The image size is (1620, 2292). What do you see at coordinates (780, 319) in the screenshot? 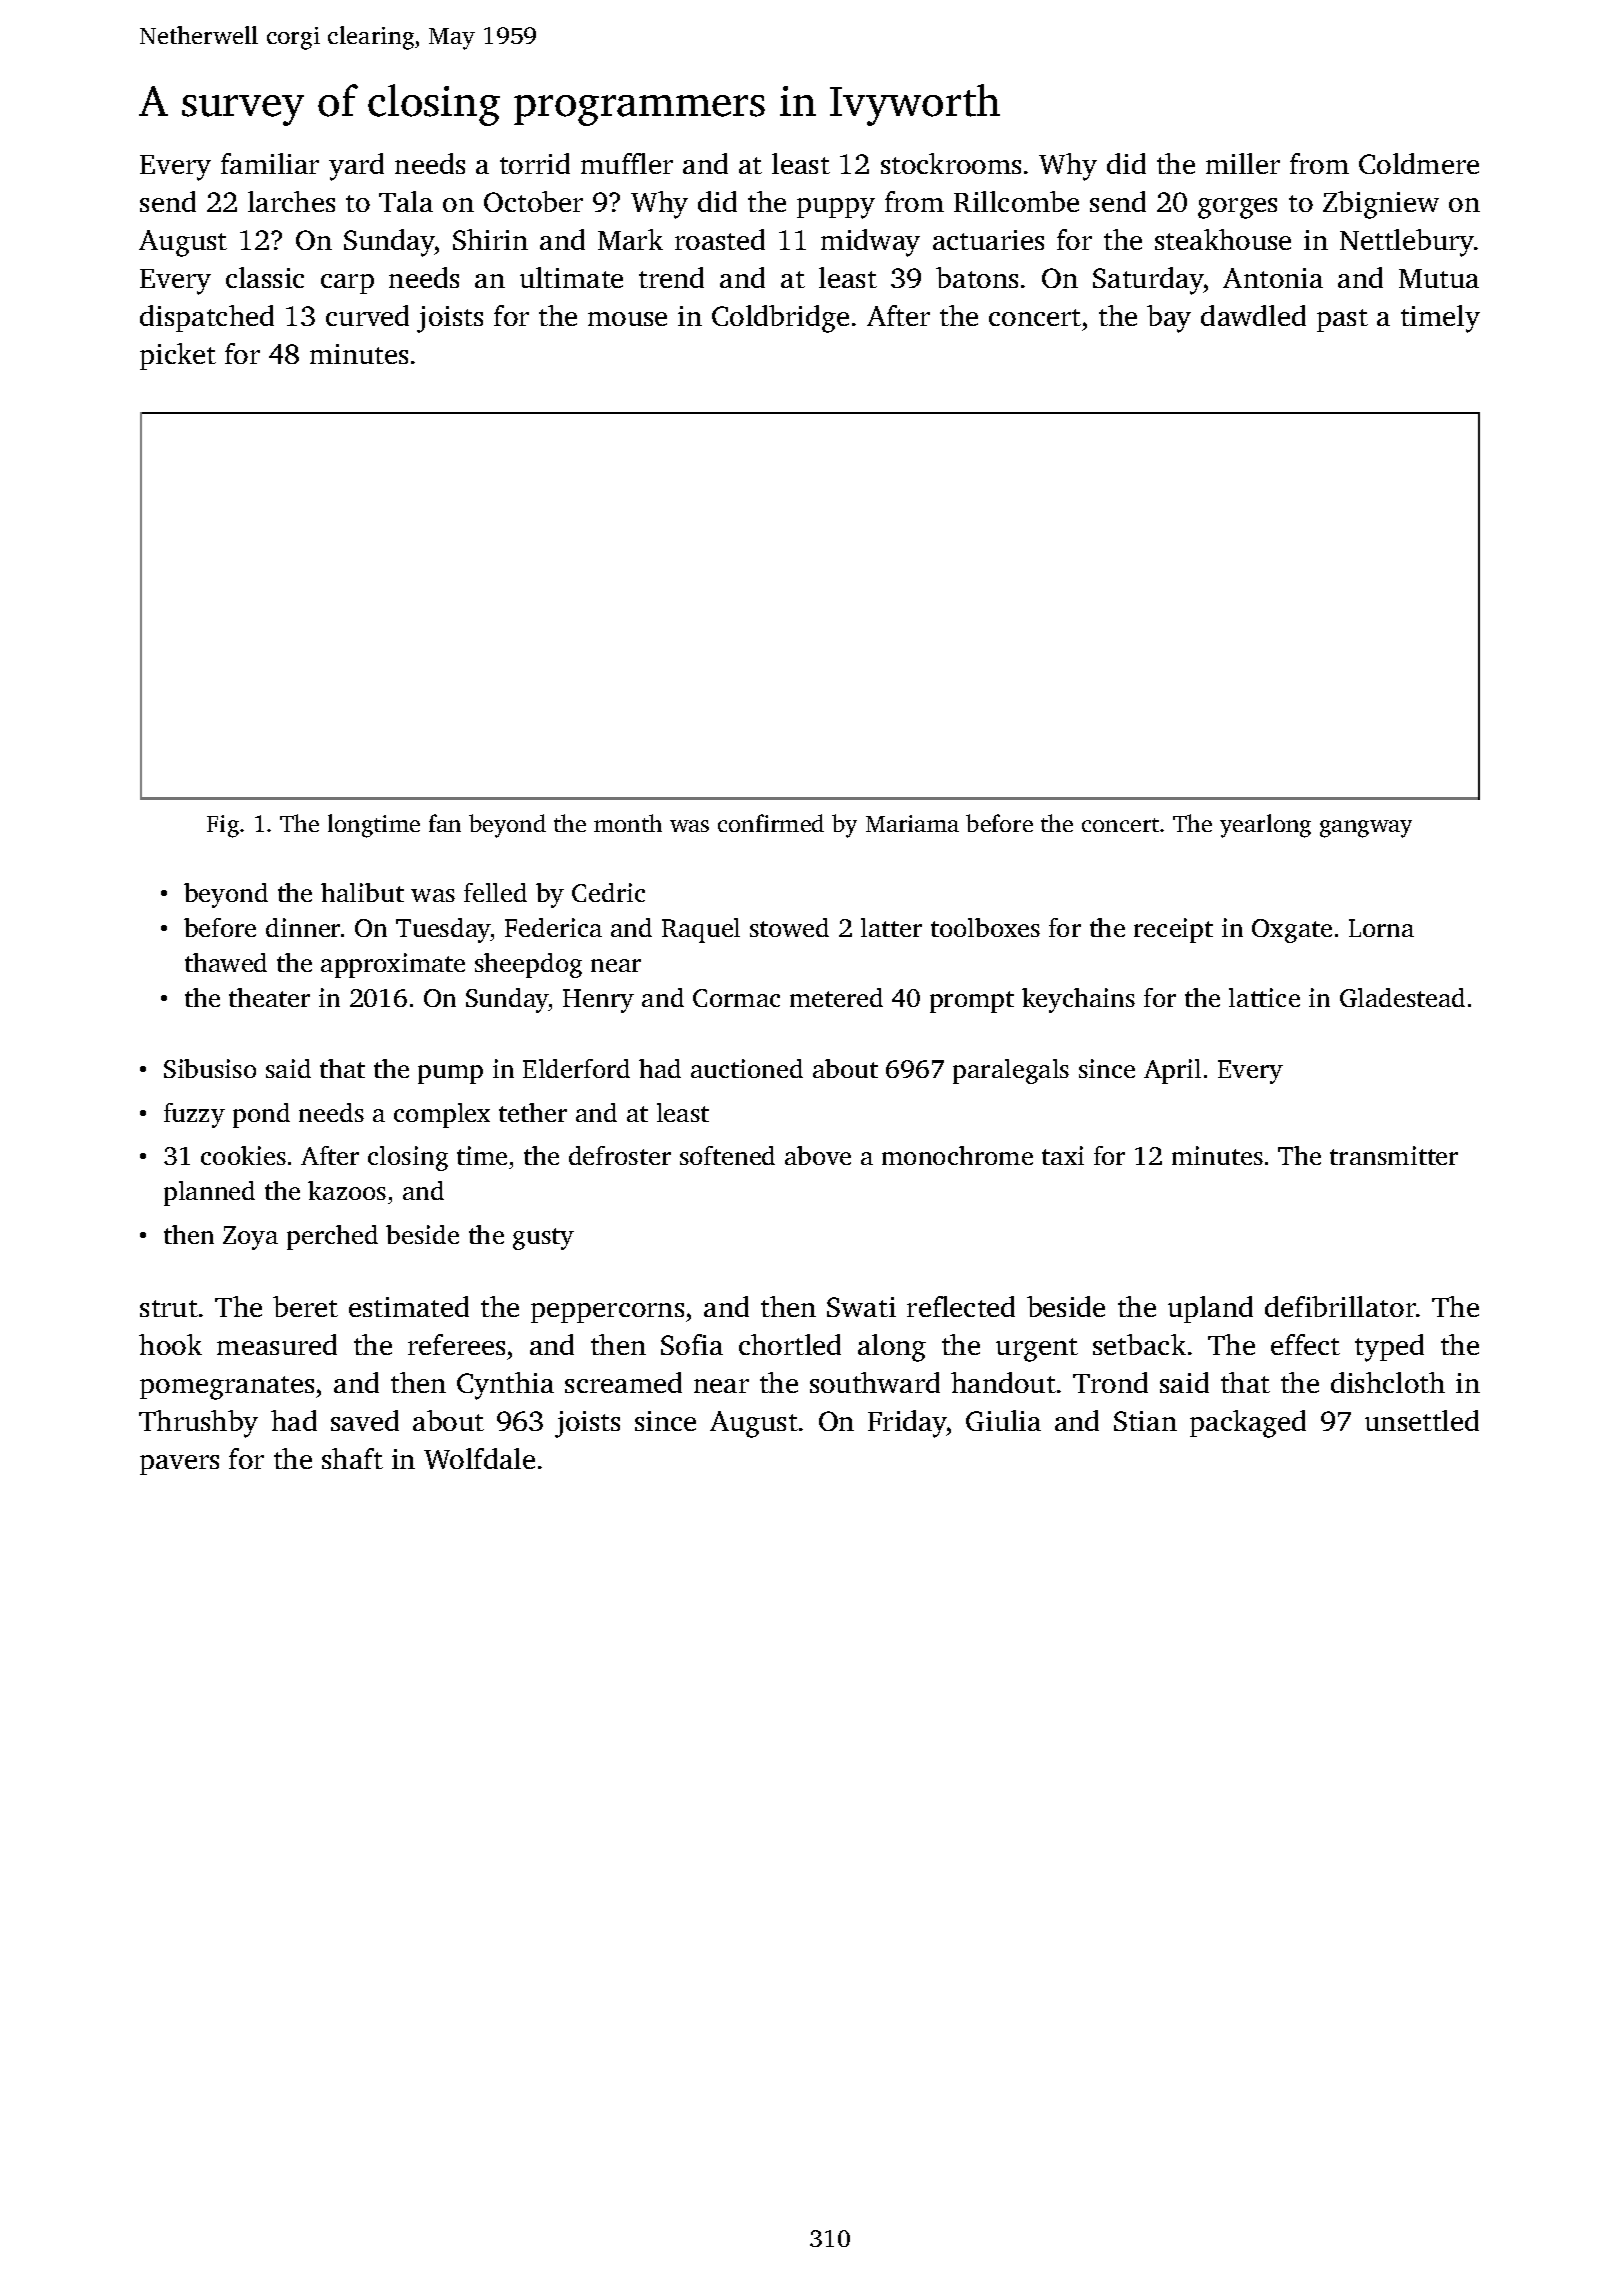
I see `Coldbridge` at bounding box center [780, 319].
